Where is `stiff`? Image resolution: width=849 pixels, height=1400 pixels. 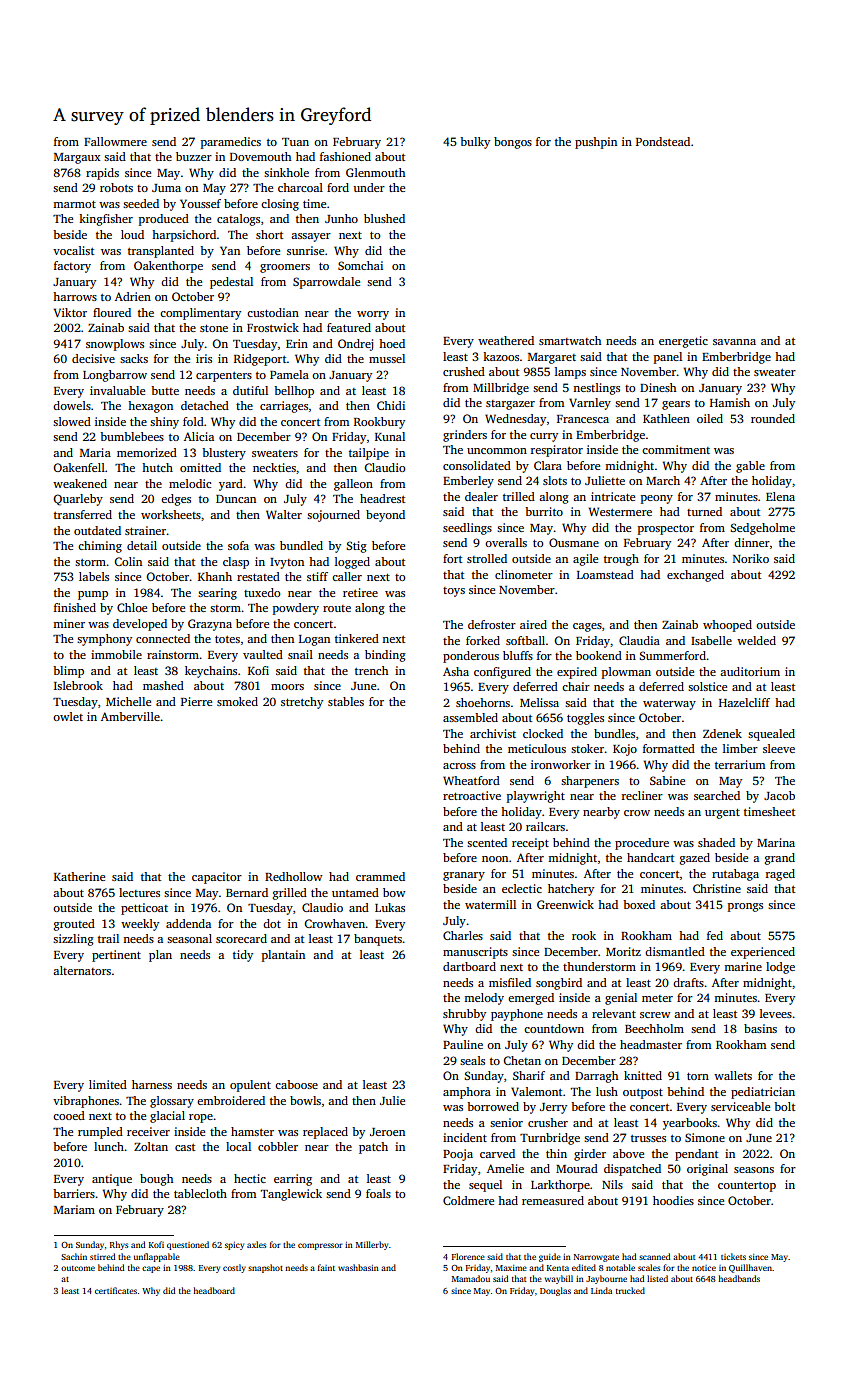 stiff is located at coordinates (317, 576).
